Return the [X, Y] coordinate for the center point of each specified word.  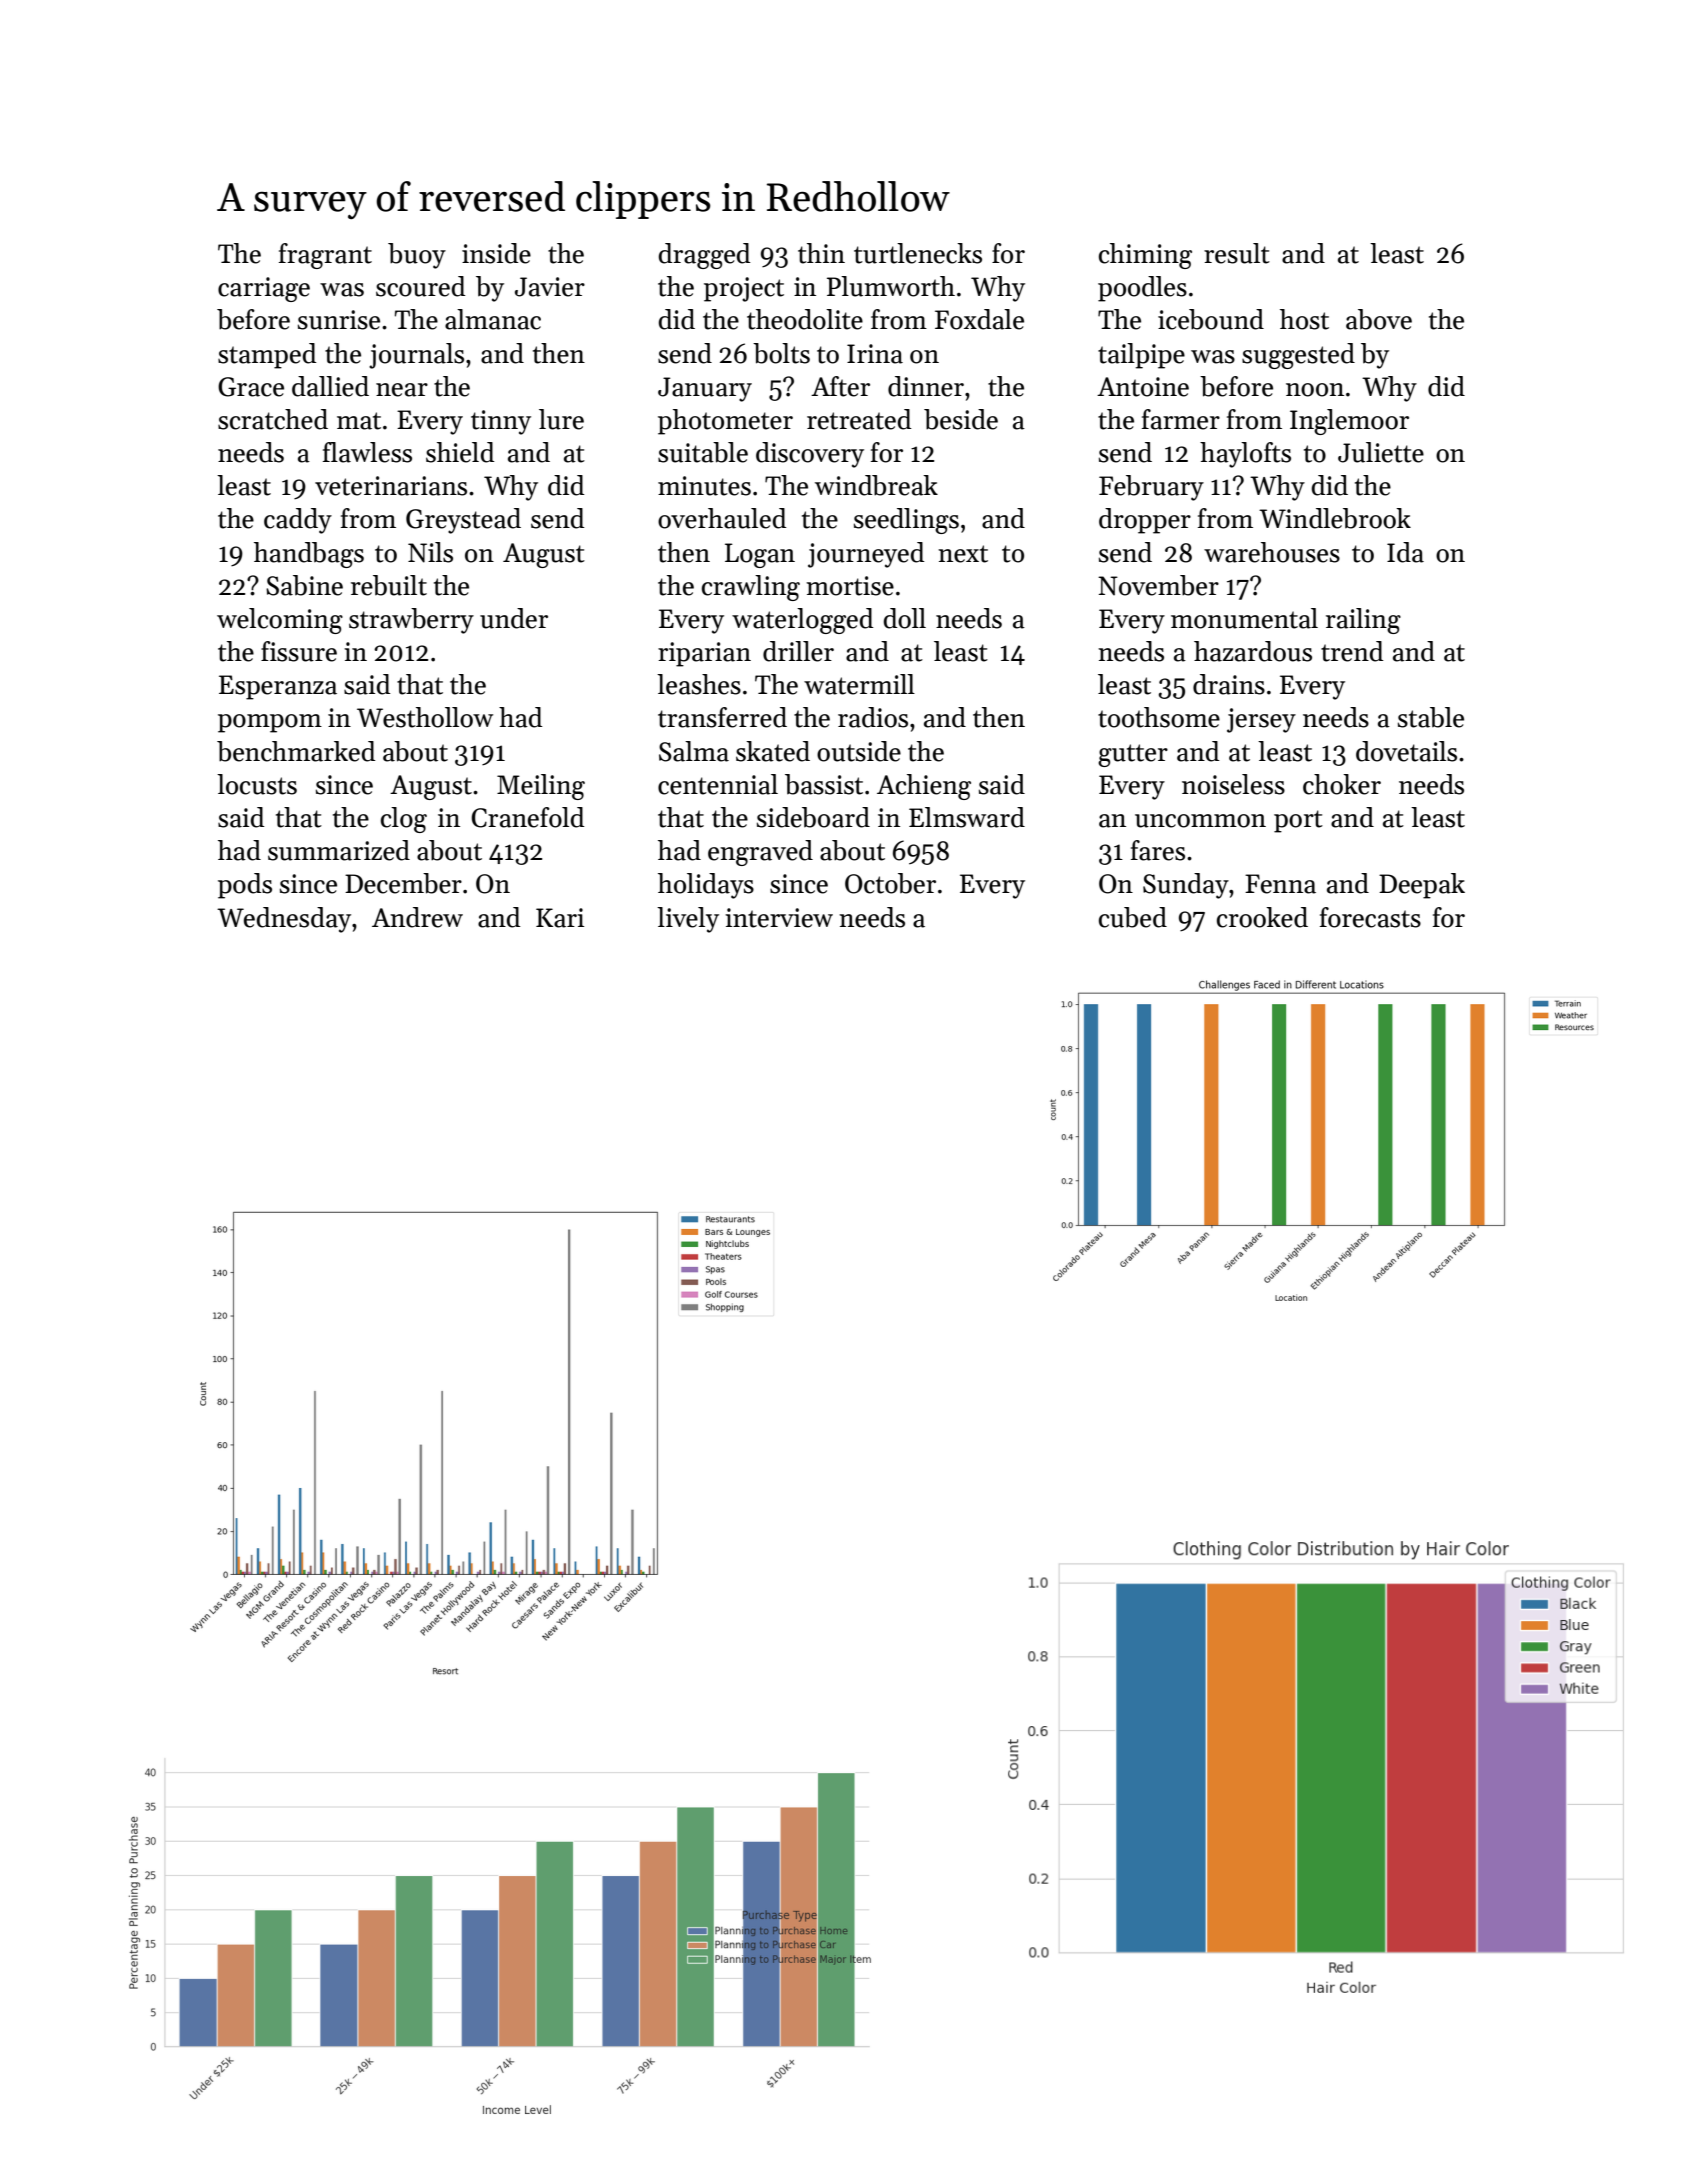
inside [496, 253]
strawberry [411, 621]
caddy [298, 521]
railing [1363, 621]
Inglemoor [1349, 422]
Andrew [417, 917]
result [1237, 253]
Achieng [924, 787]
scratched [273, 419]
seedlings [906, 521]
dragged [704, 256]
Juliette [1381, 452]
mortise [850, 586]
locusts [257, 784]
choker [1342, 784]
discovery [810, 455]
